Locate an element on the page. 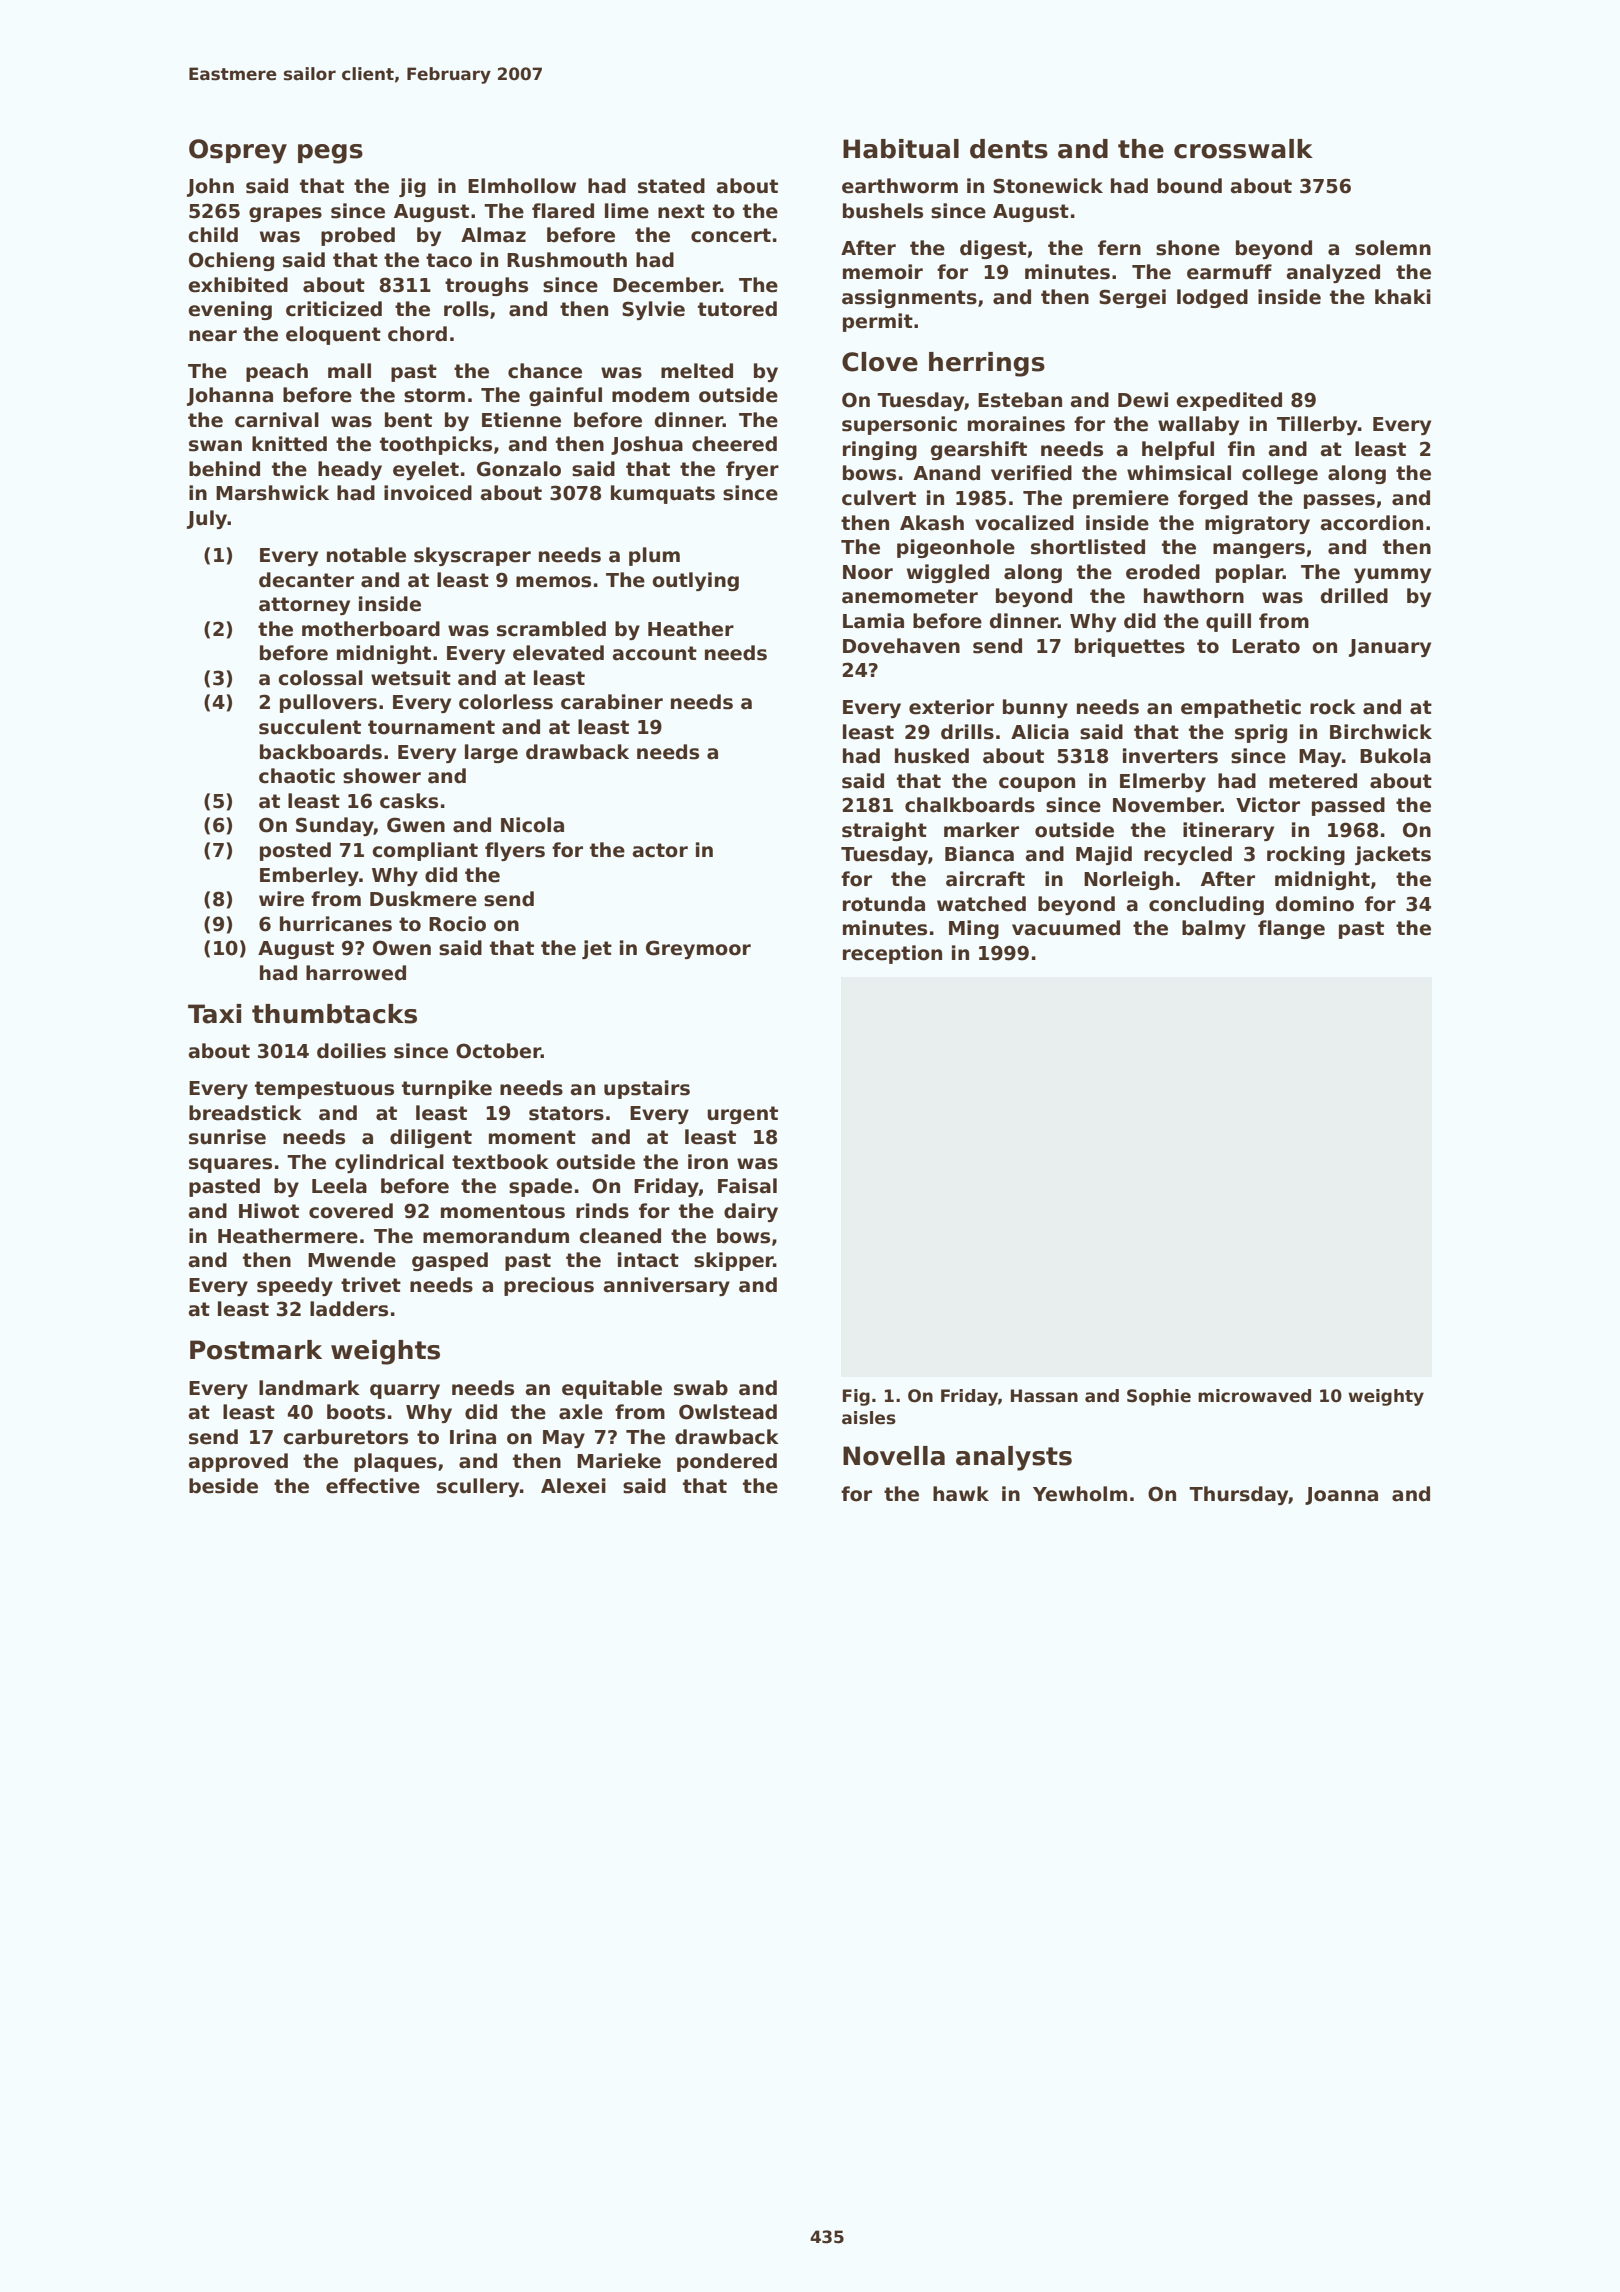 Image resolution: width=1620 pixels, height=2292 pixels. drilled is located at coordinates (1354, 596).
